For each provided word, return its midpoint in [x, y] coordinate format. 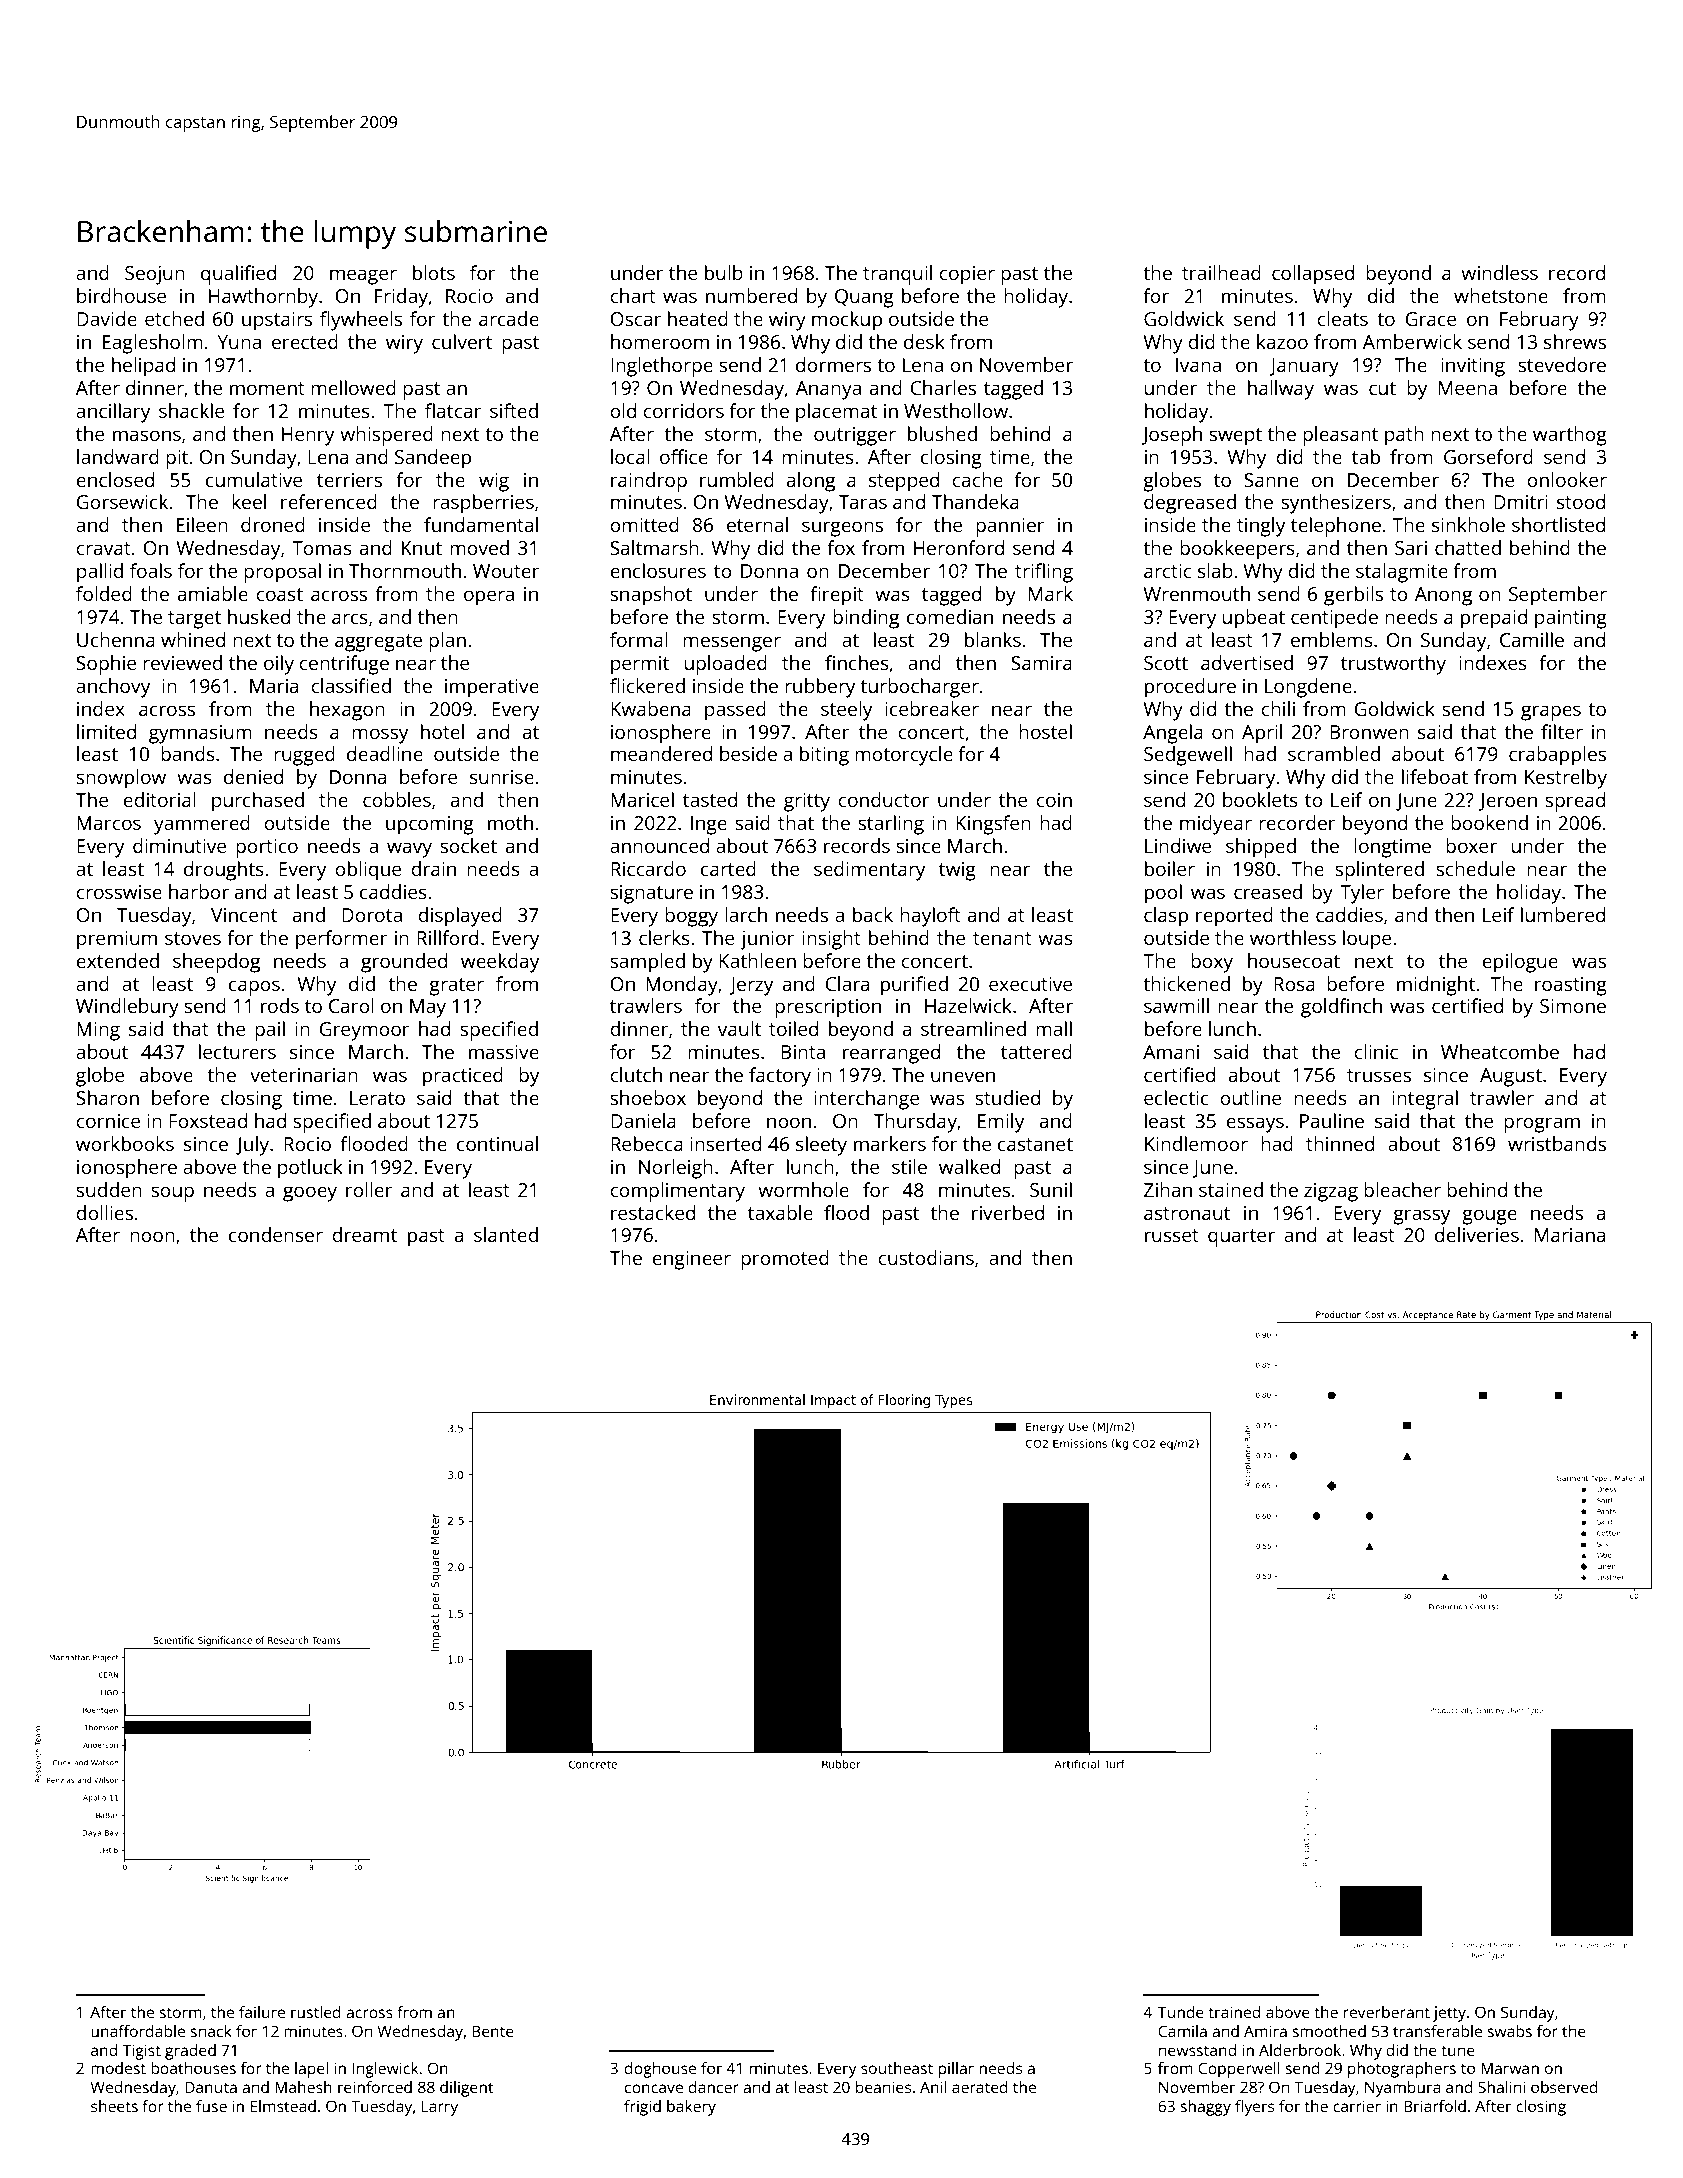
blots [434, 272]
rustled [316, 2012]
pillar [956, 2070]
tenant [1002, 938]
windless [1499, 272]
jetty [1449, 2014]
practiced [463, 1077]
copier [967, 275]
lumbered [1563, 914]
